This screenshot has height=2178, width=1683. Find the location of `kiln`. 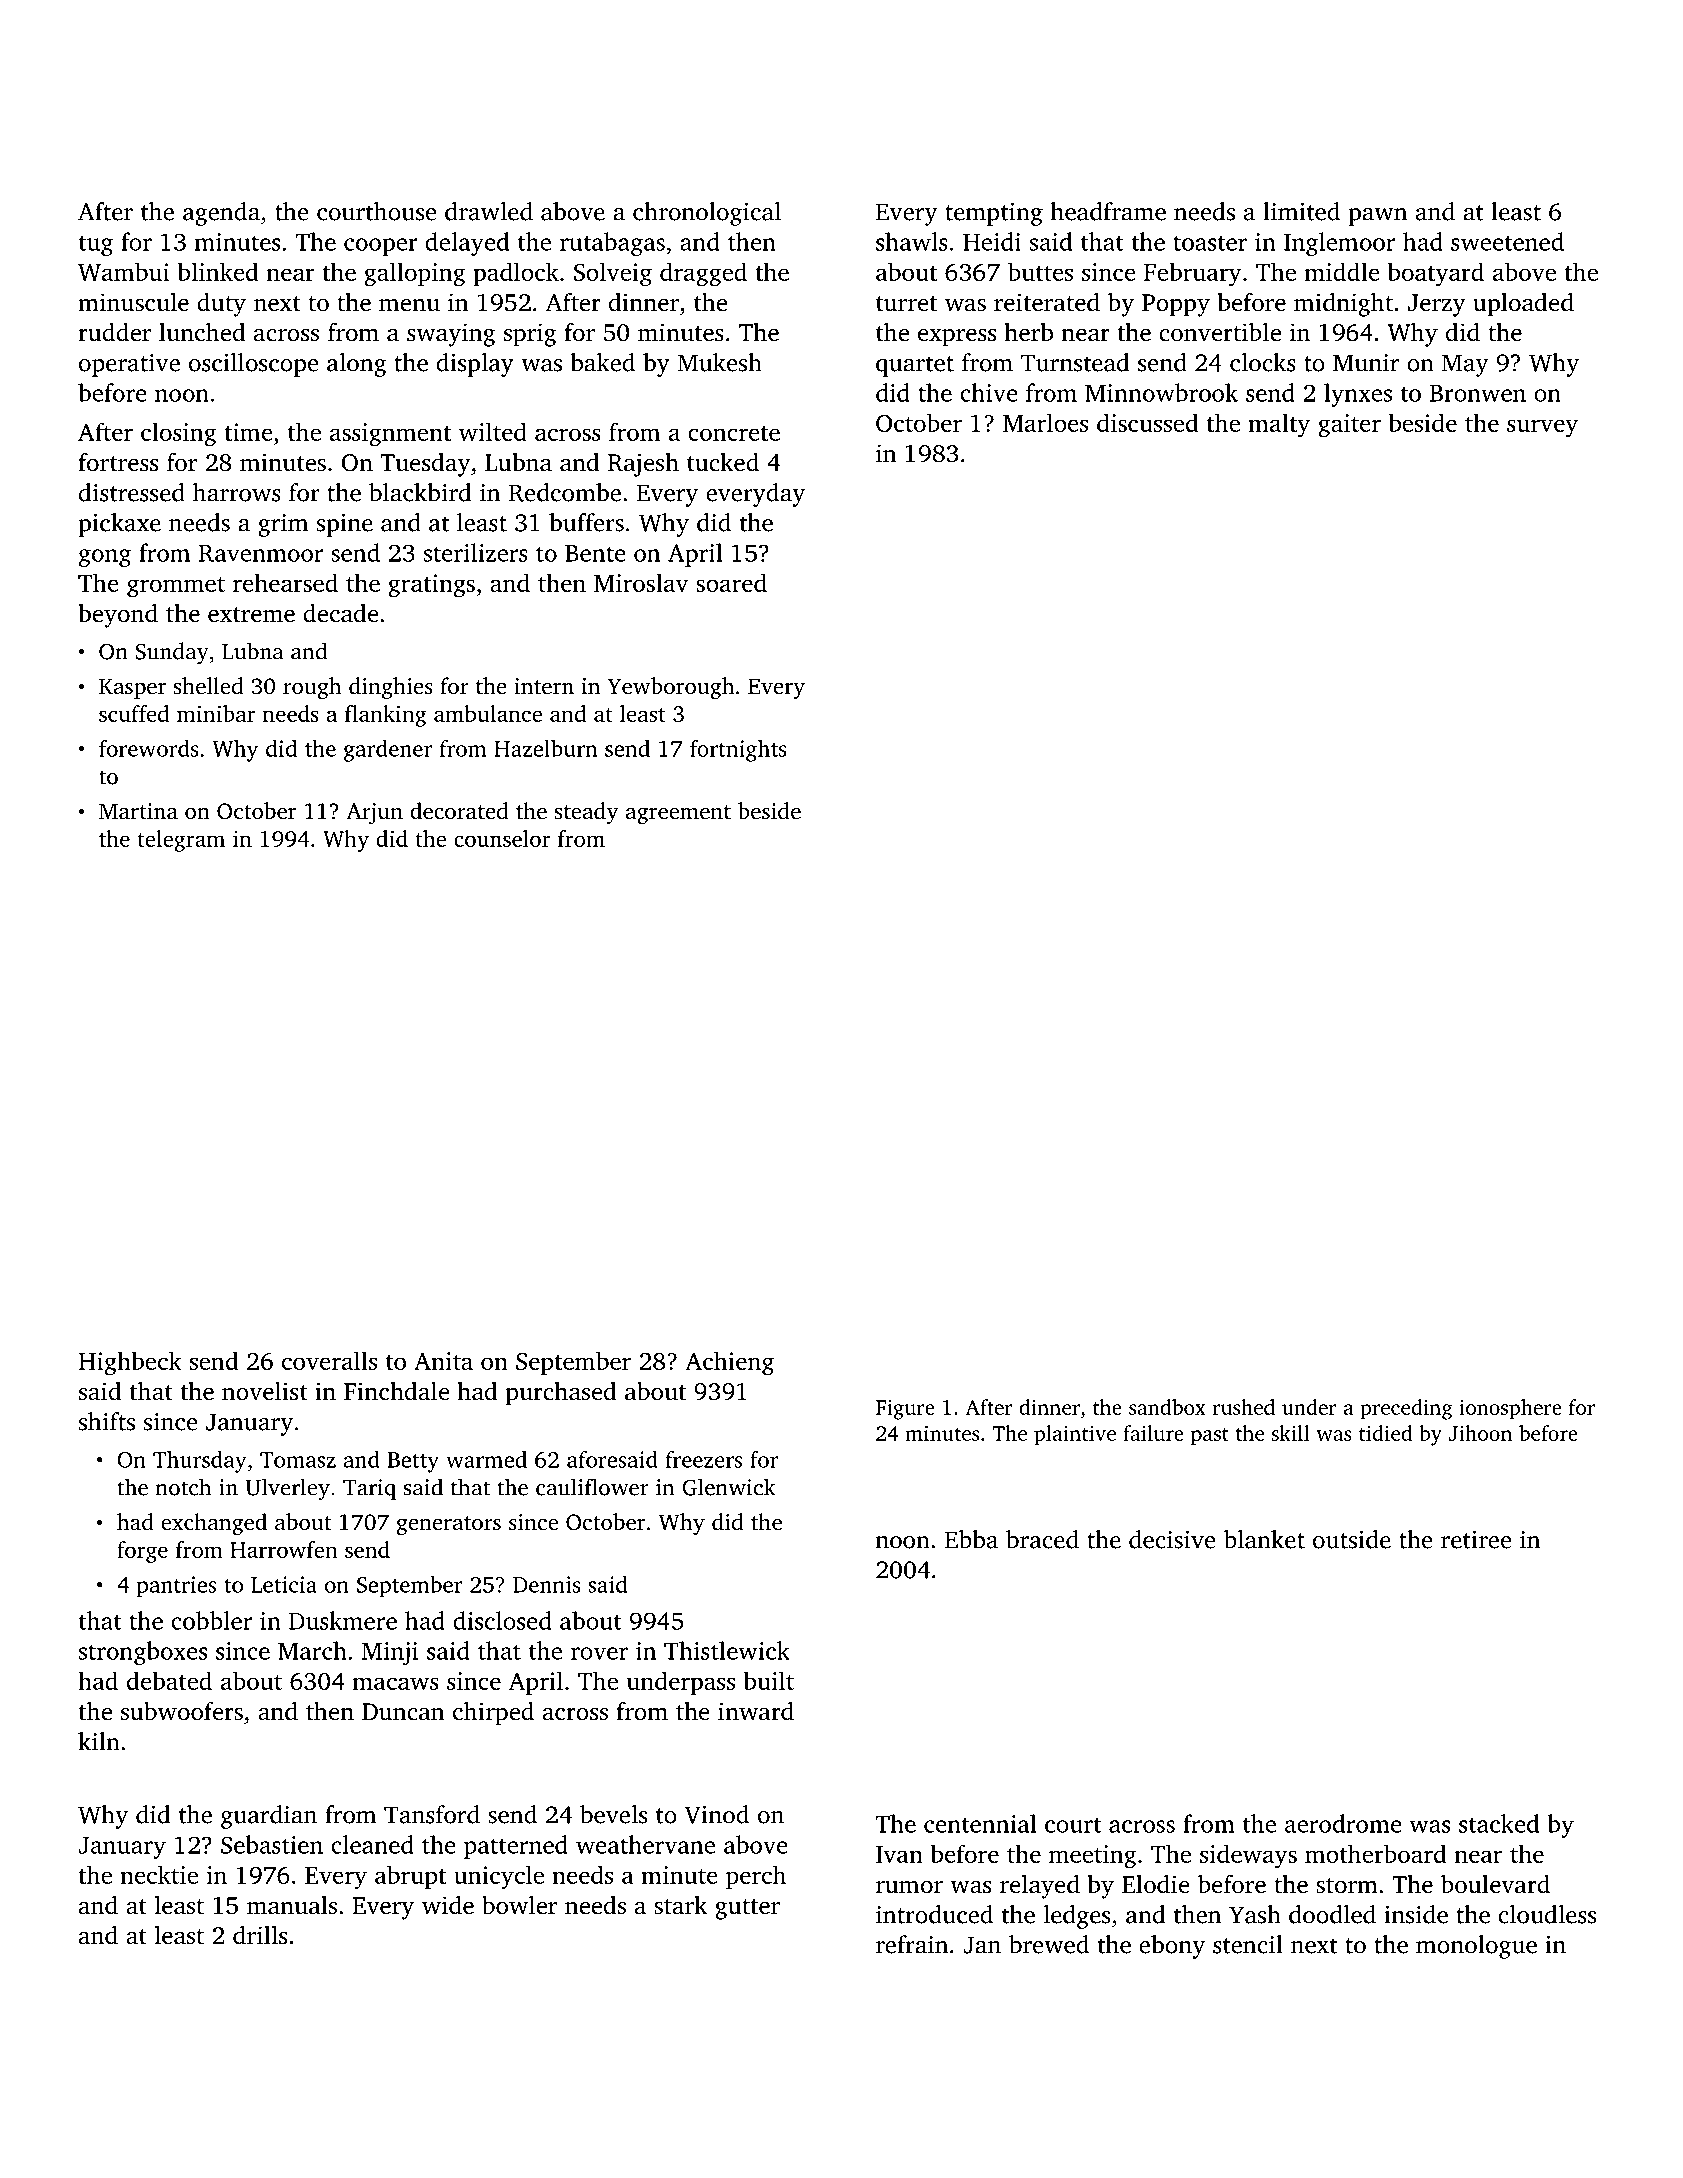

kiln is located at coordinates (99, 1741).
